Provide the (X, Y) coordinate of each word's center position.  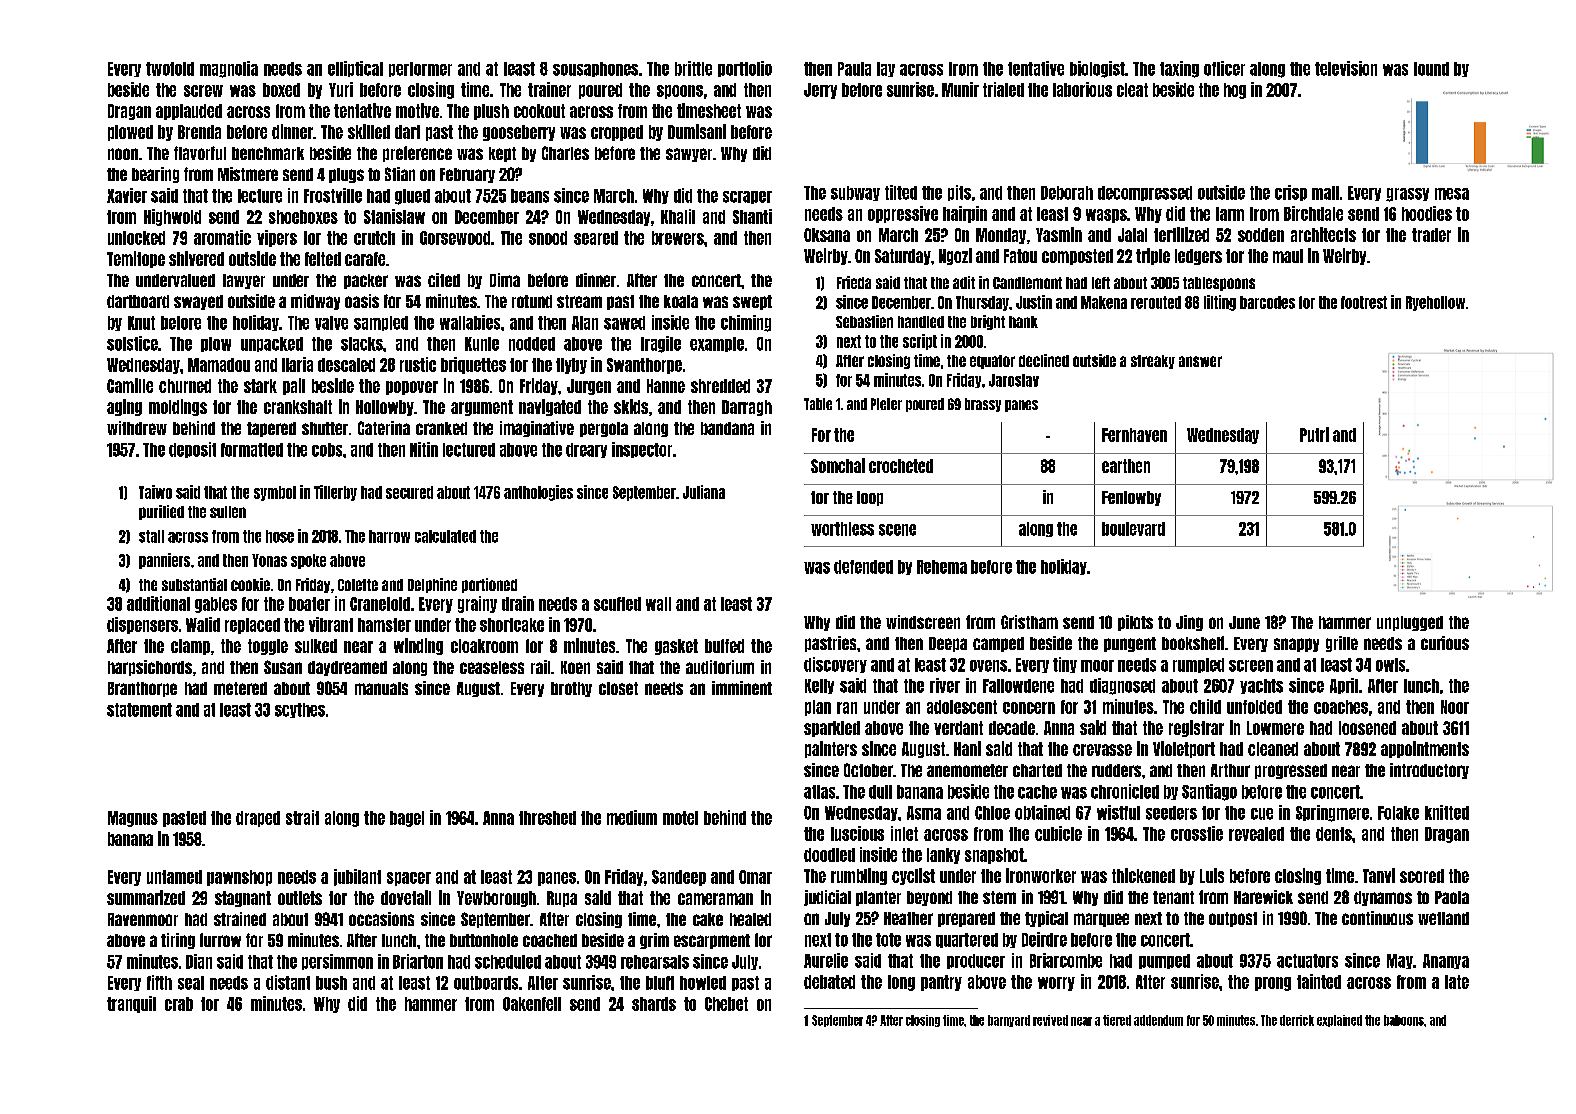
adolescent (962, 707)
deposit (192, 450)
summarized (146, 897)
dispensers (142, 625)
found (1431, 69)
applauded (189, 112)
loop (870, 498)
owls (1390, 665)
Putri (1314, 434)
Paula (854, 69)
